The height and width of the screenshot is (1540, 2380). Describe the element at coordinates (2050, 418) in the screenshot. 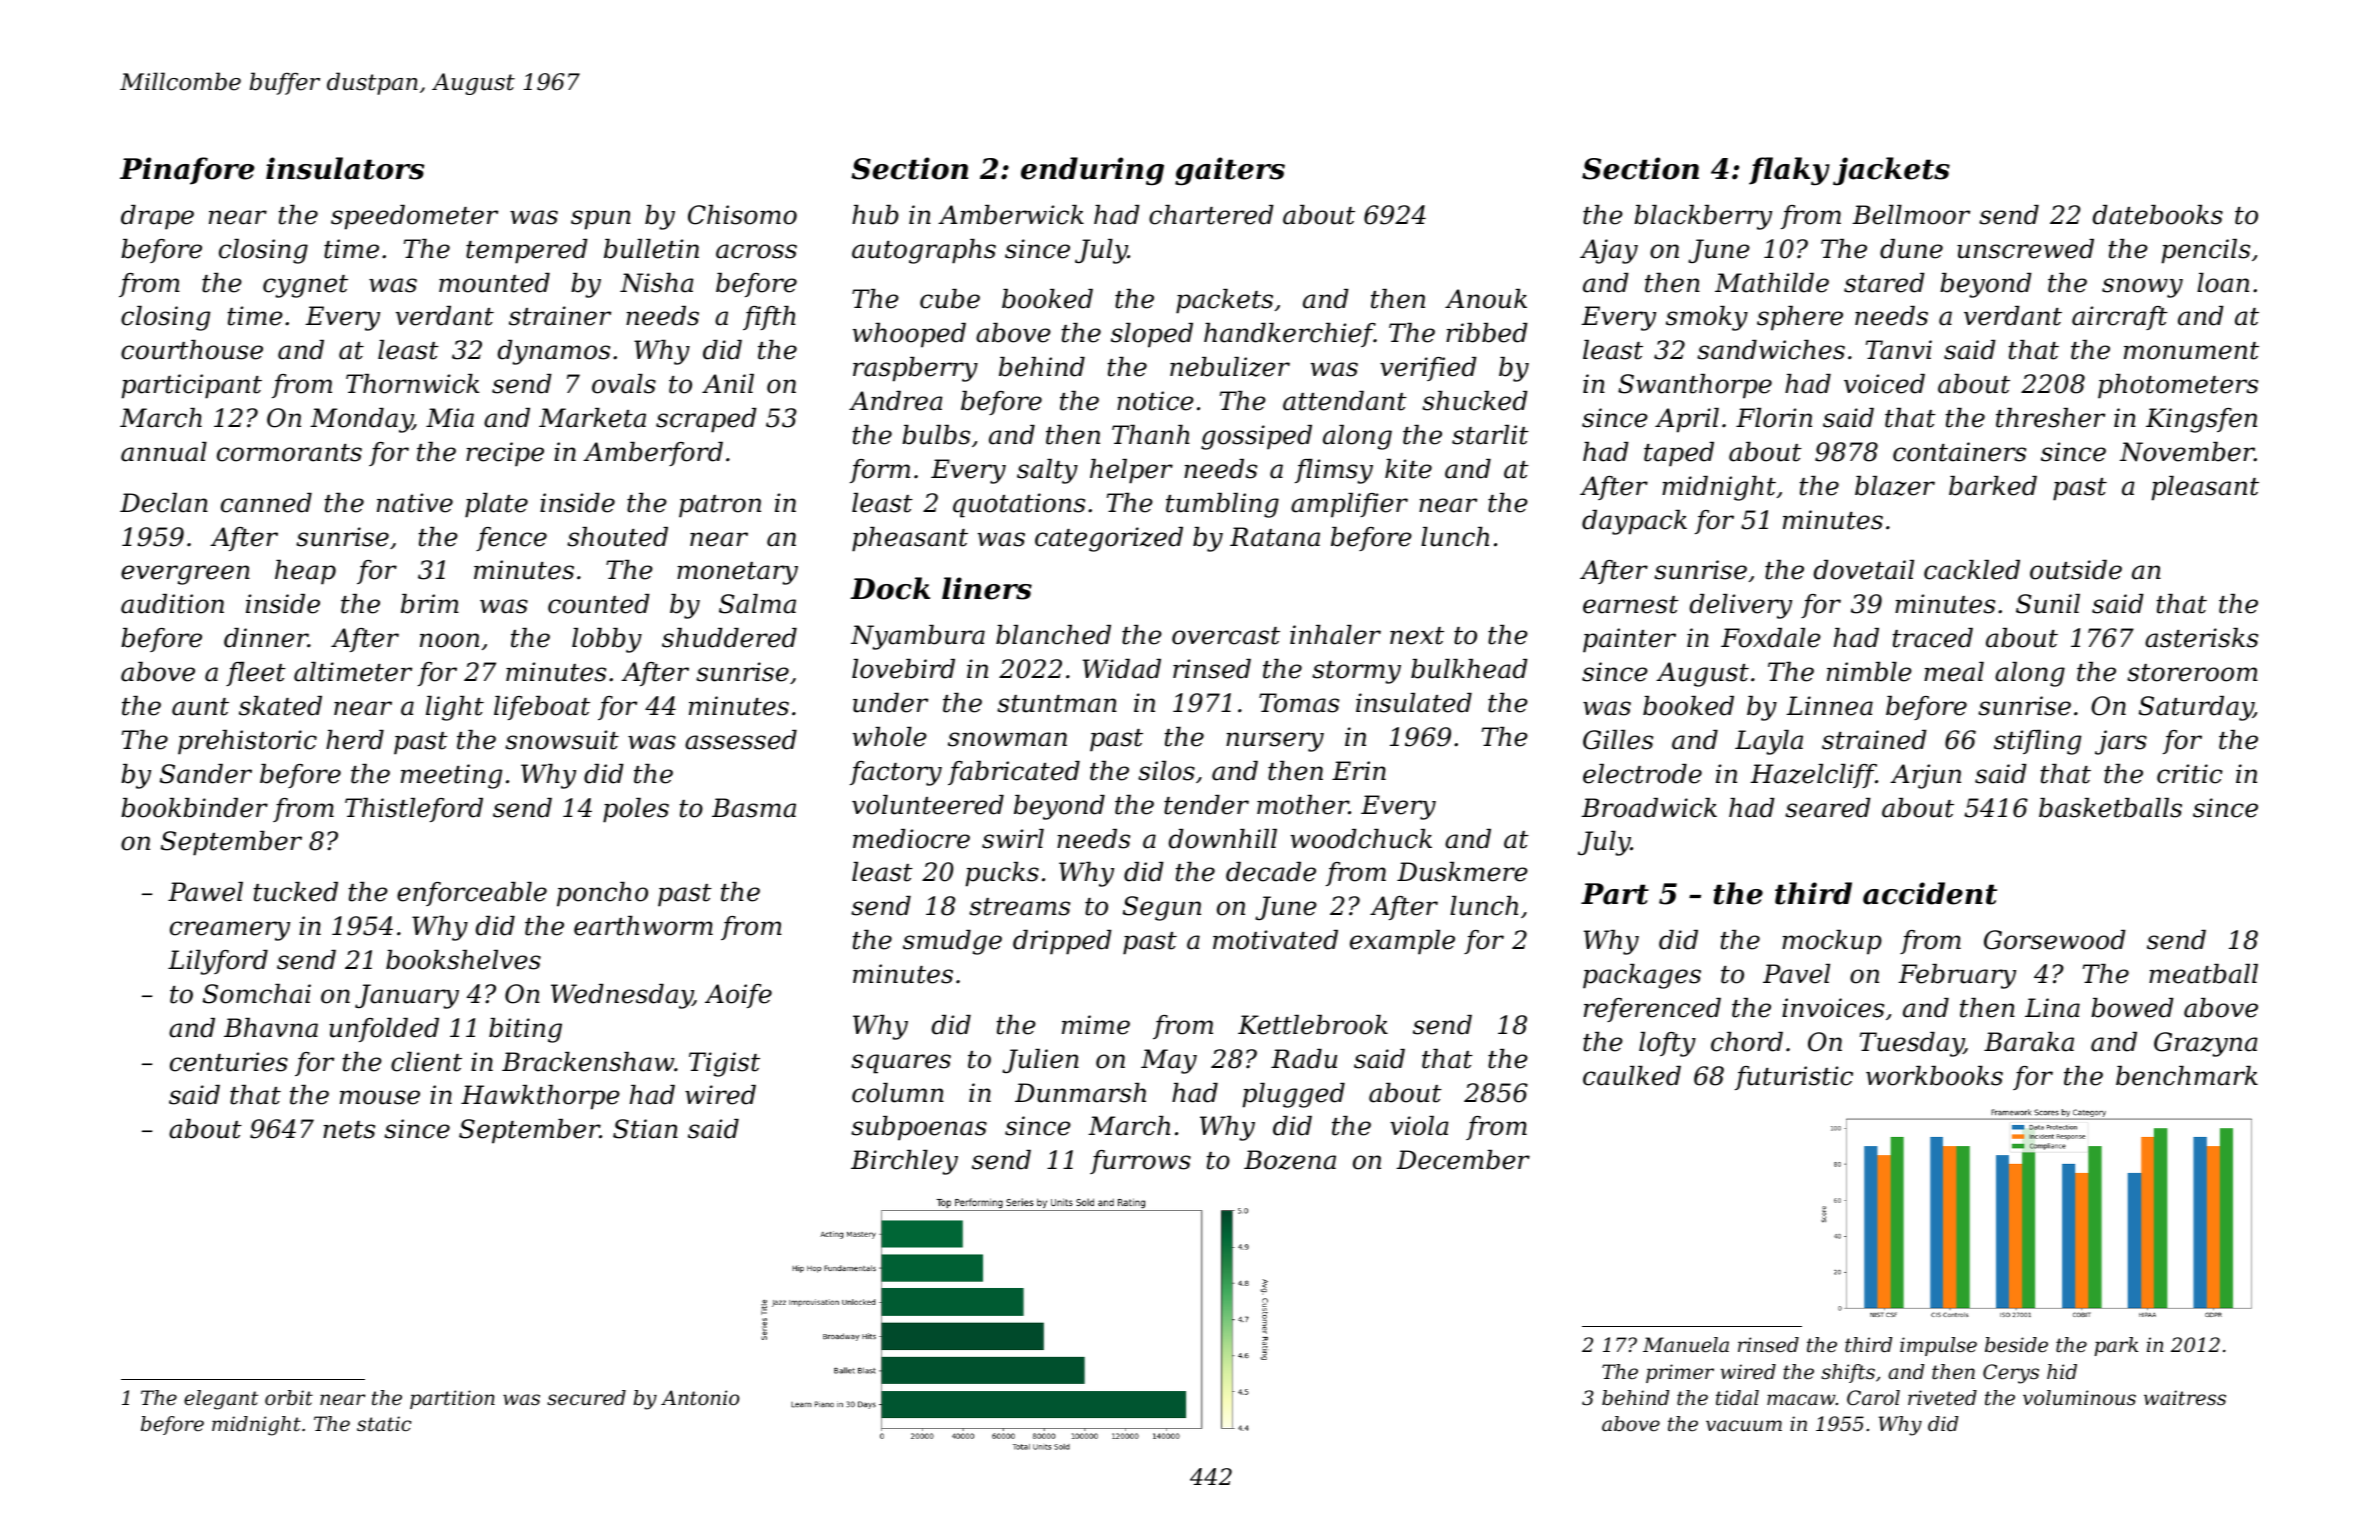

I see `thresher` at that location.
